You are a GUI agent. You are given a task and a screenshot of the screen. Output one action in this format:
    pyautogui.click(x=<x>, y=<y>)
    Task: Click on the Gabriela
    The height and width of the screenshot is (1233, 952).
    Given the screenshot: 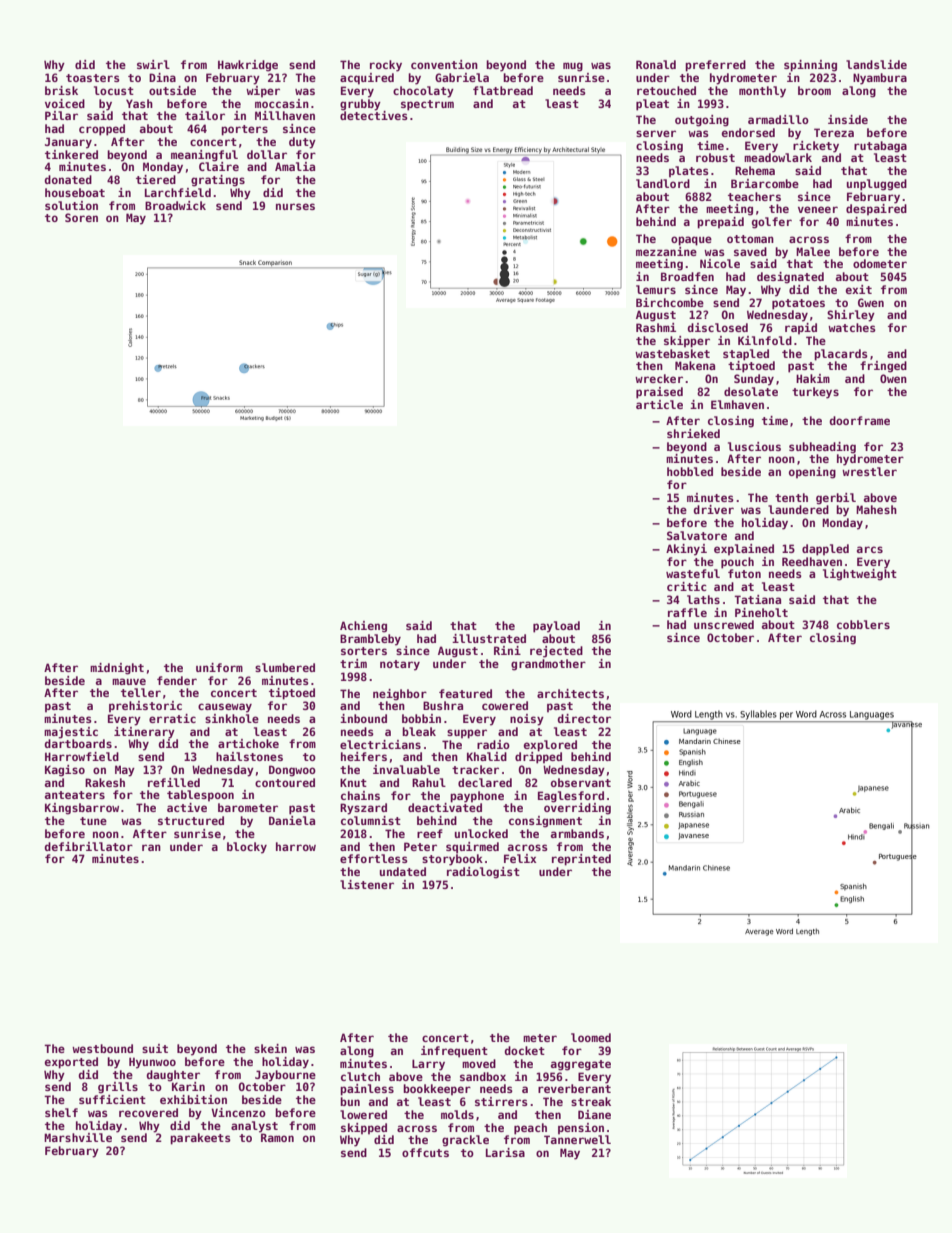 What is the action you would take?
    pyautogui.click(x=462, y=77)
